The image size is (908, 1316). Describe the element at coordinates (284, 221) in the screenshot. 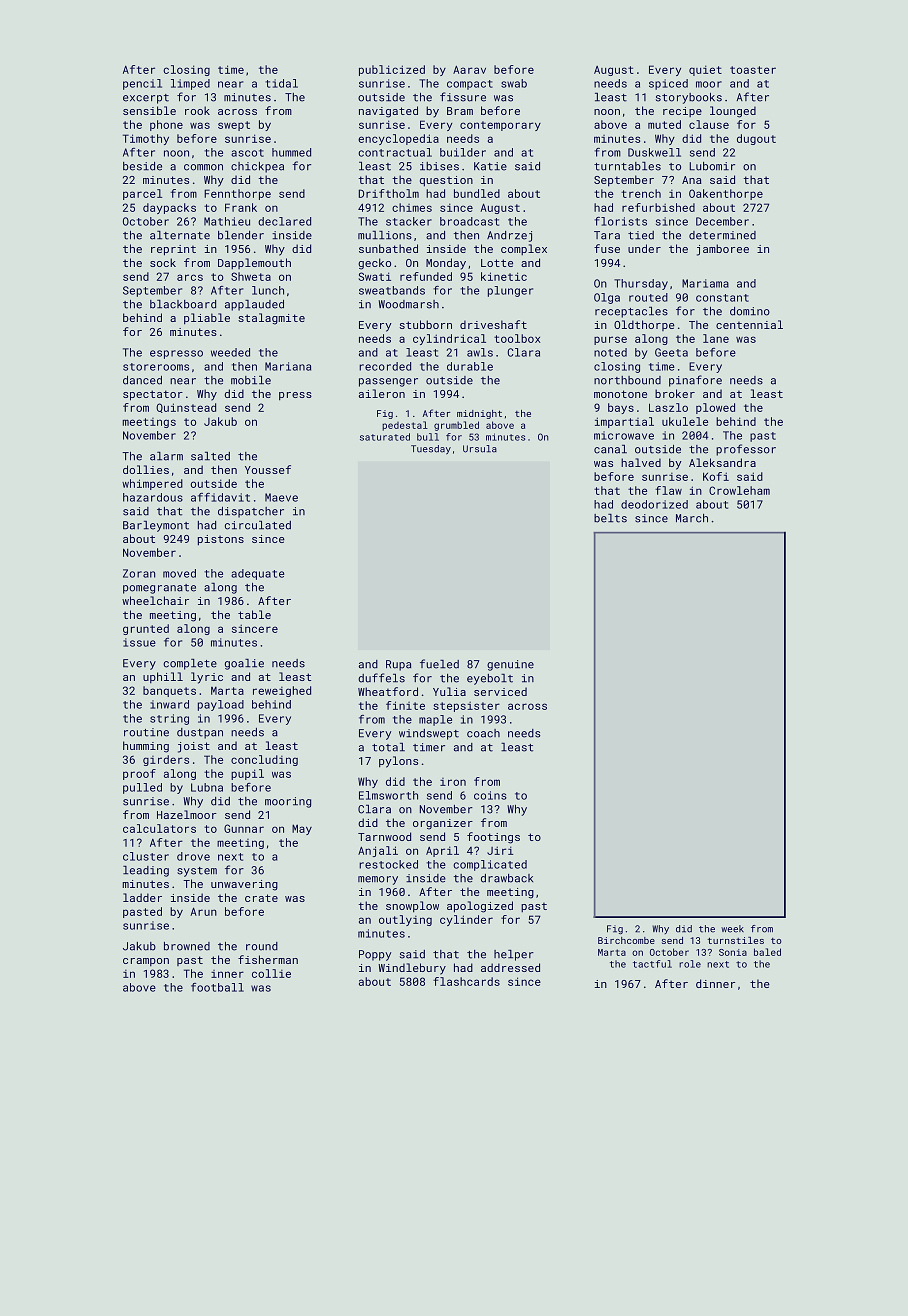

I see `declared` at that location.
